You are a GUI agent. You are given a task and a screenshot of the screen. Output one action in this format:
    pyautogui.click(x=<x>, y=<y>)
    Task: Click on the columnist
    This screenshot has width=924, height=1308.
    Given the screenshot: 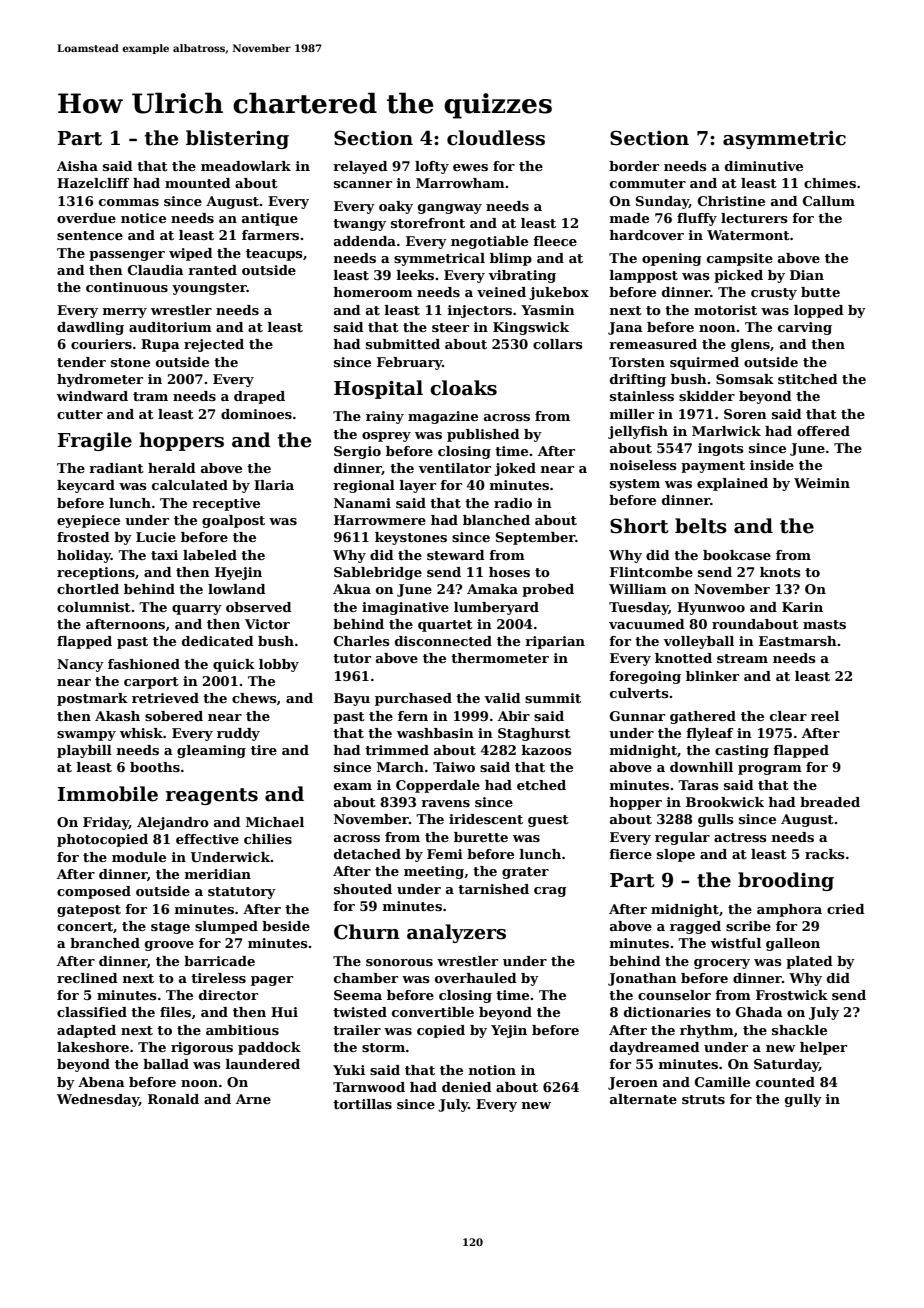 What is the action you would take?
    pyautogui.click(x=94, y=607)
